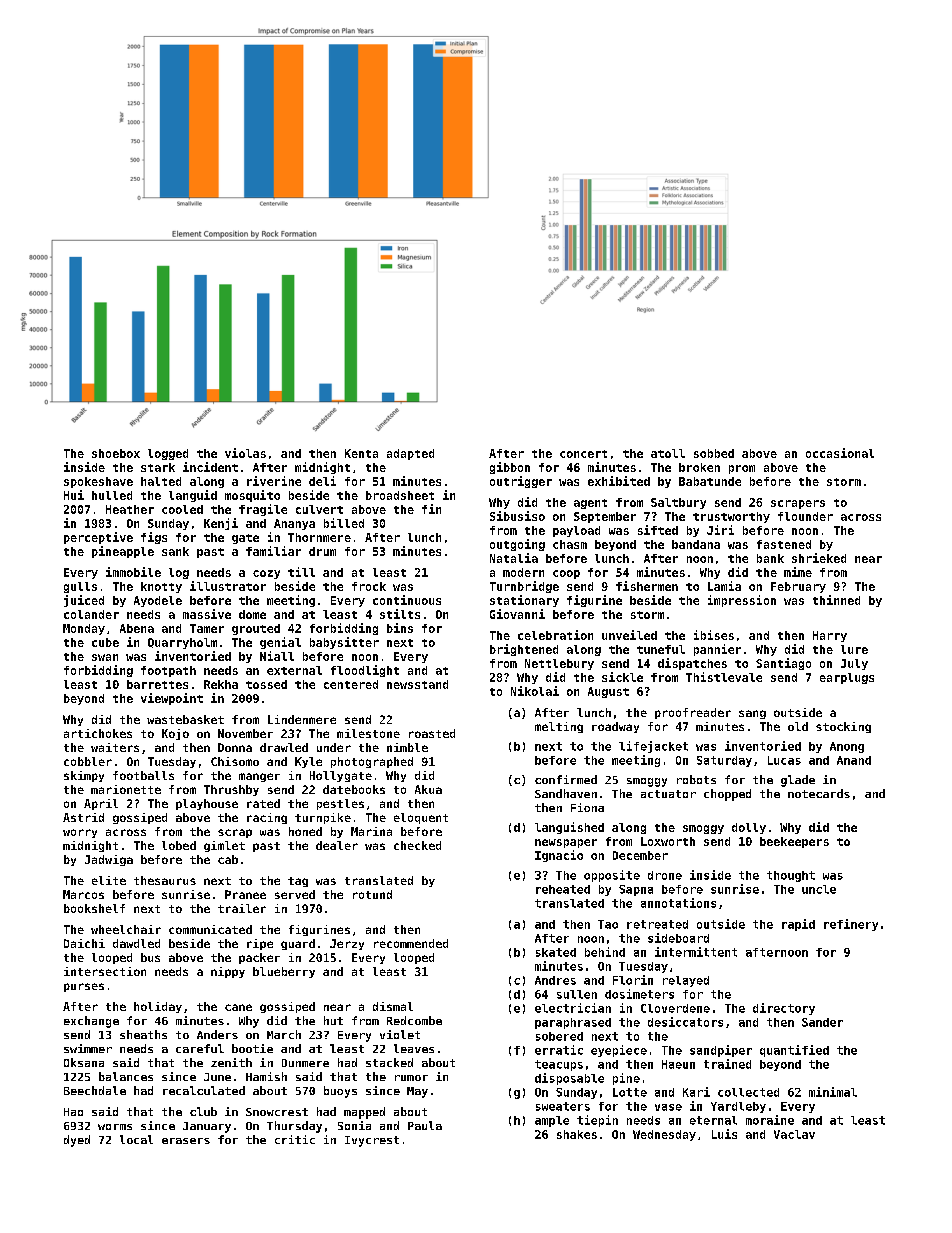 The width and height of the page is (952, 1233). I want to click on languid, so click(193, 496).
